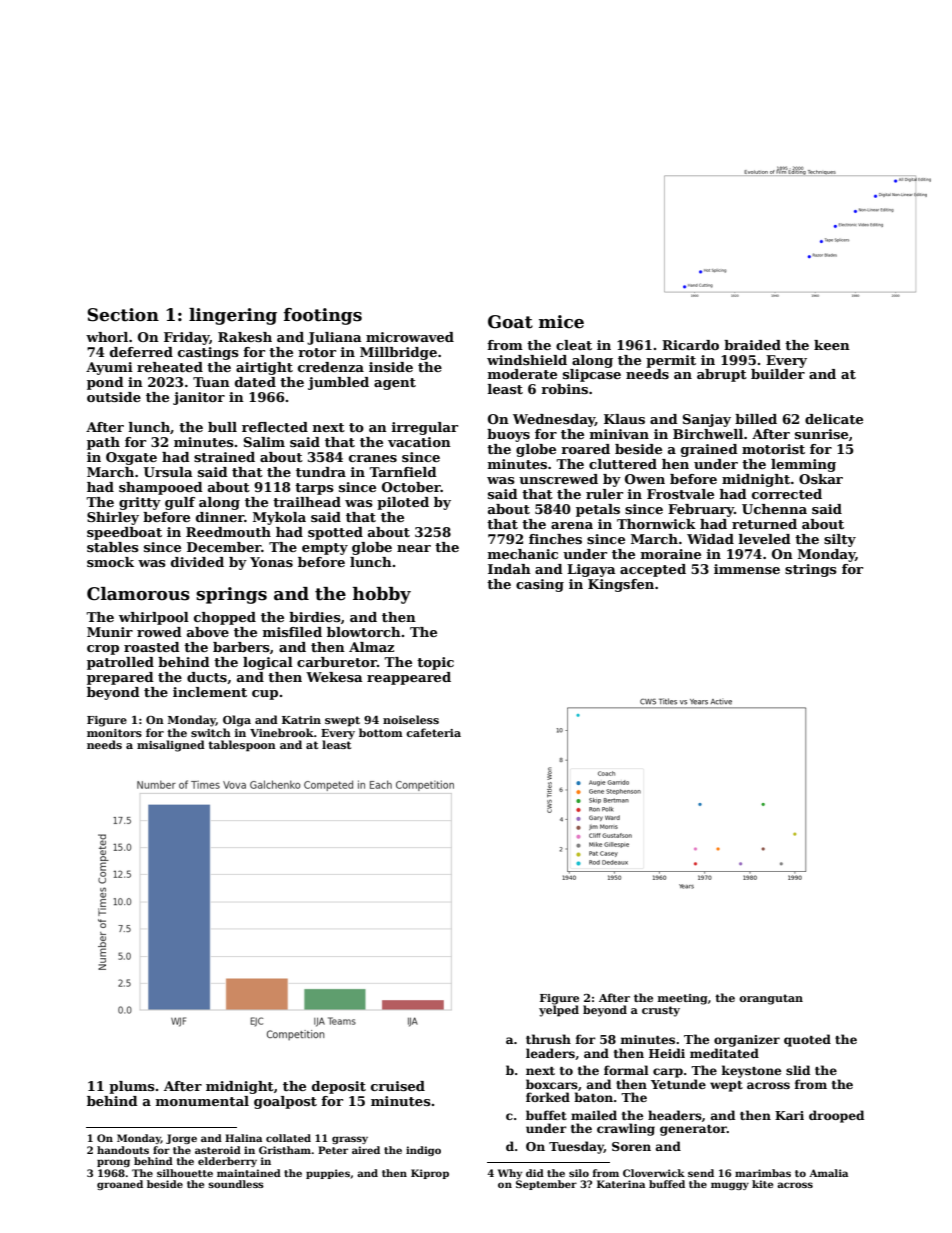 This screenshot has height=1233, width=952. I want to click on yelped, so click(559, 1011).
